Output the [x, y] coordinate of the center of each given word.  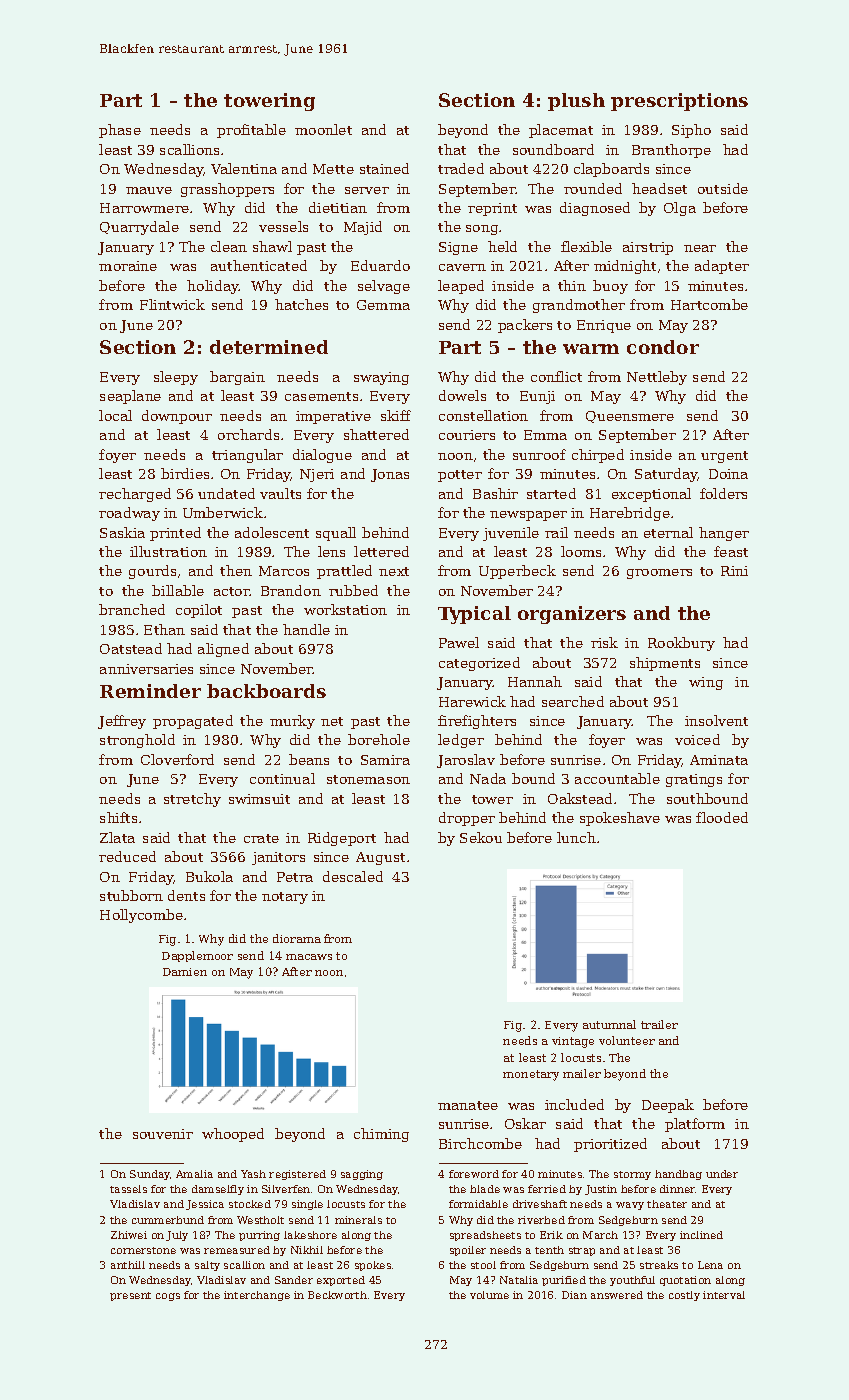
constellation [483, 415]
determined [269, 347]
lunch [576, 837]
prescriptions [679, 102]
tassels [128, 1189]
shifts [118, 817]
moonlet [323, 129]
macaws [309, 957]
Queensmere [630, 417]
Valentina [244, 168]
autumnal [609, 1024]
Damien [185, 972]
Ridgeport [342, 839]
